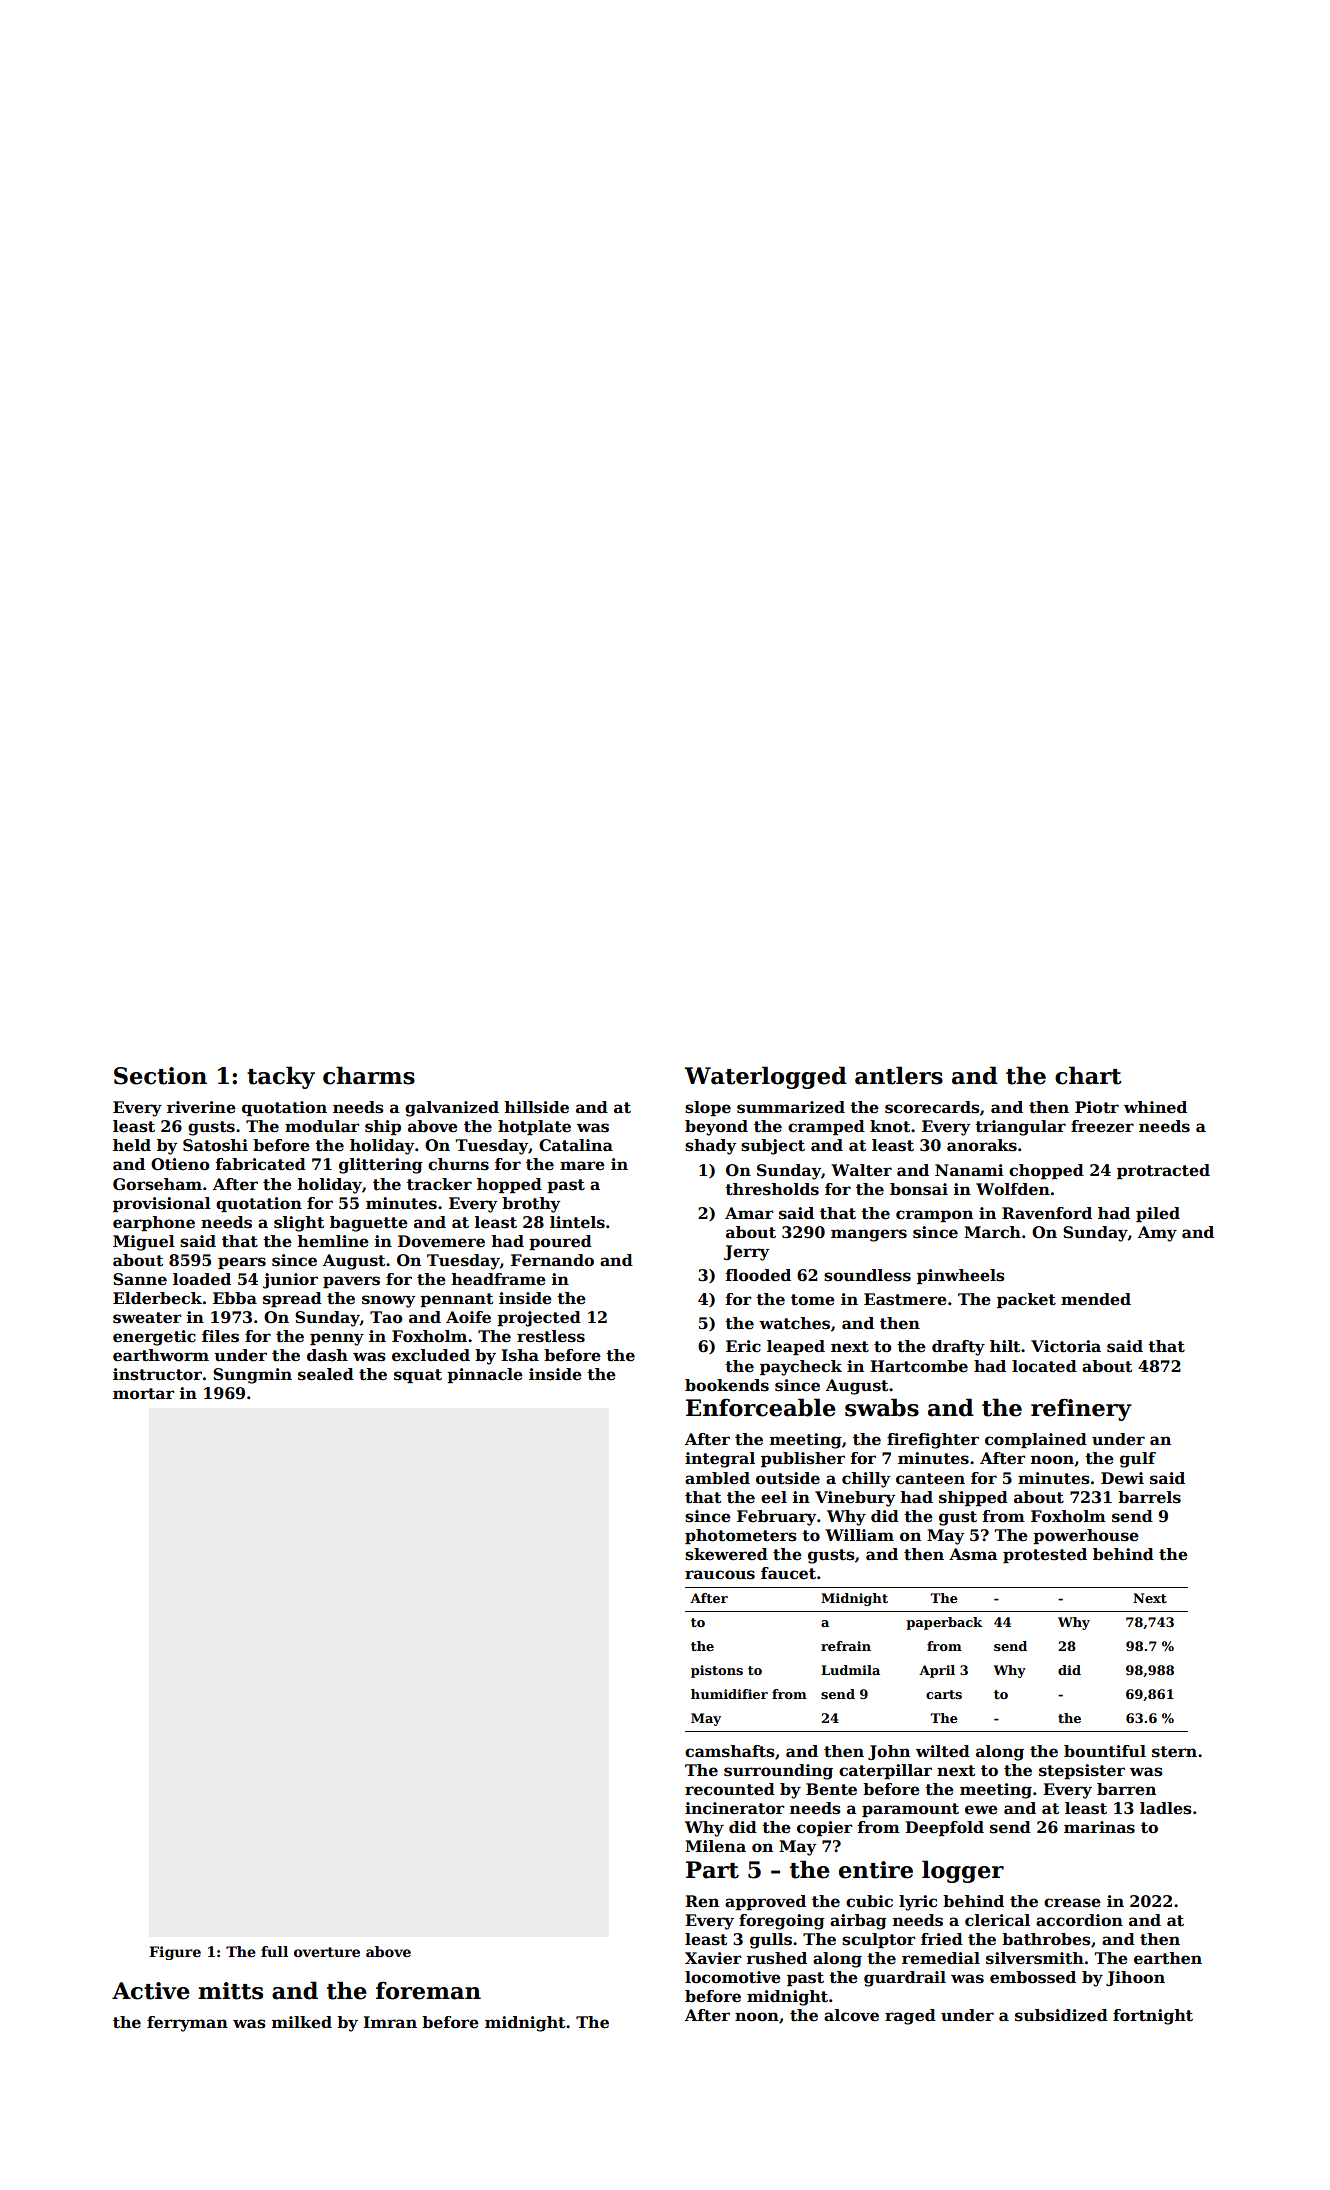 This document has width=1330, height=2190. I want to click on lyric, so click(918, 1903).
